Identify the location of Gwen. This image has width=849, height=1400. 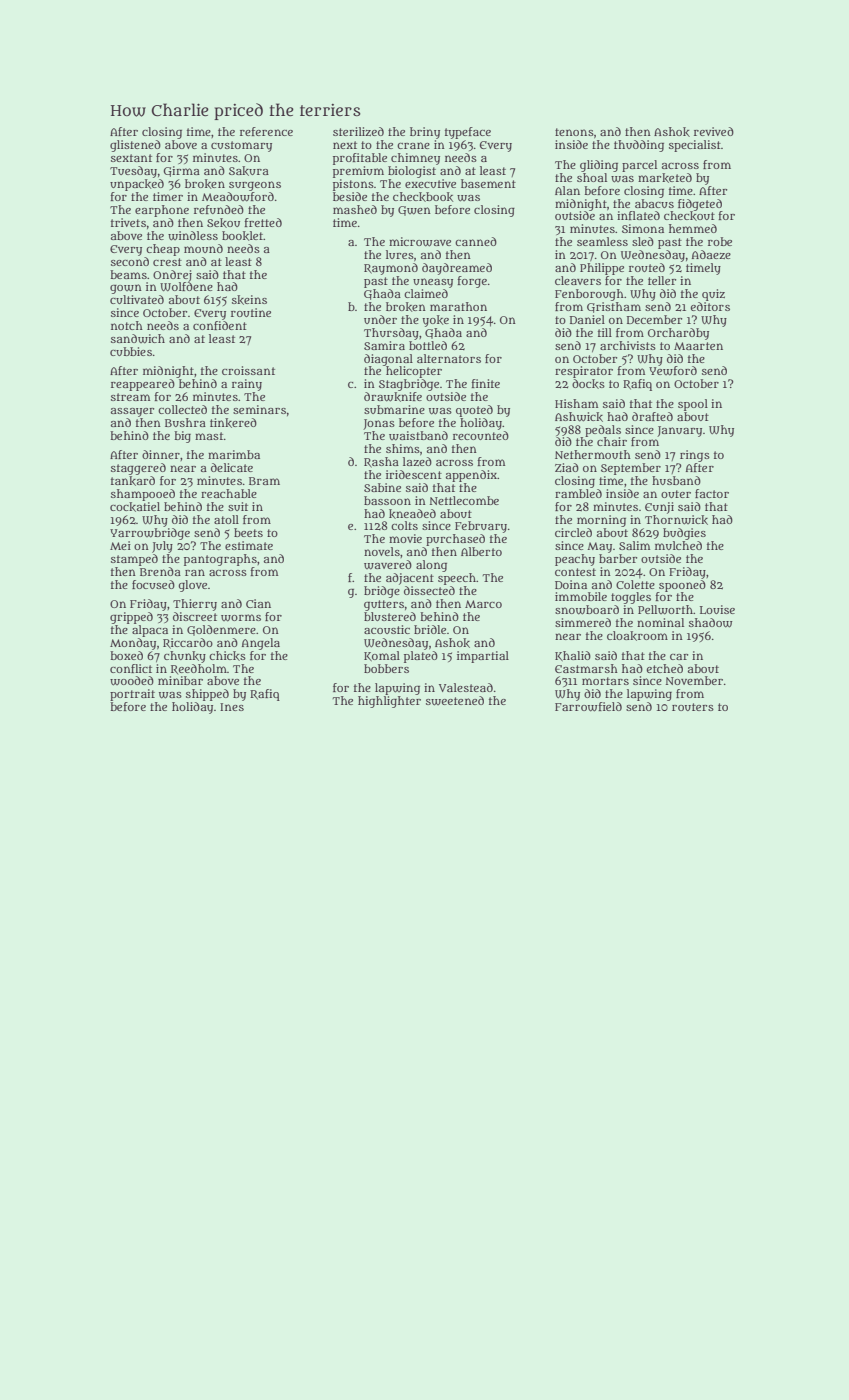
(414, 211).
